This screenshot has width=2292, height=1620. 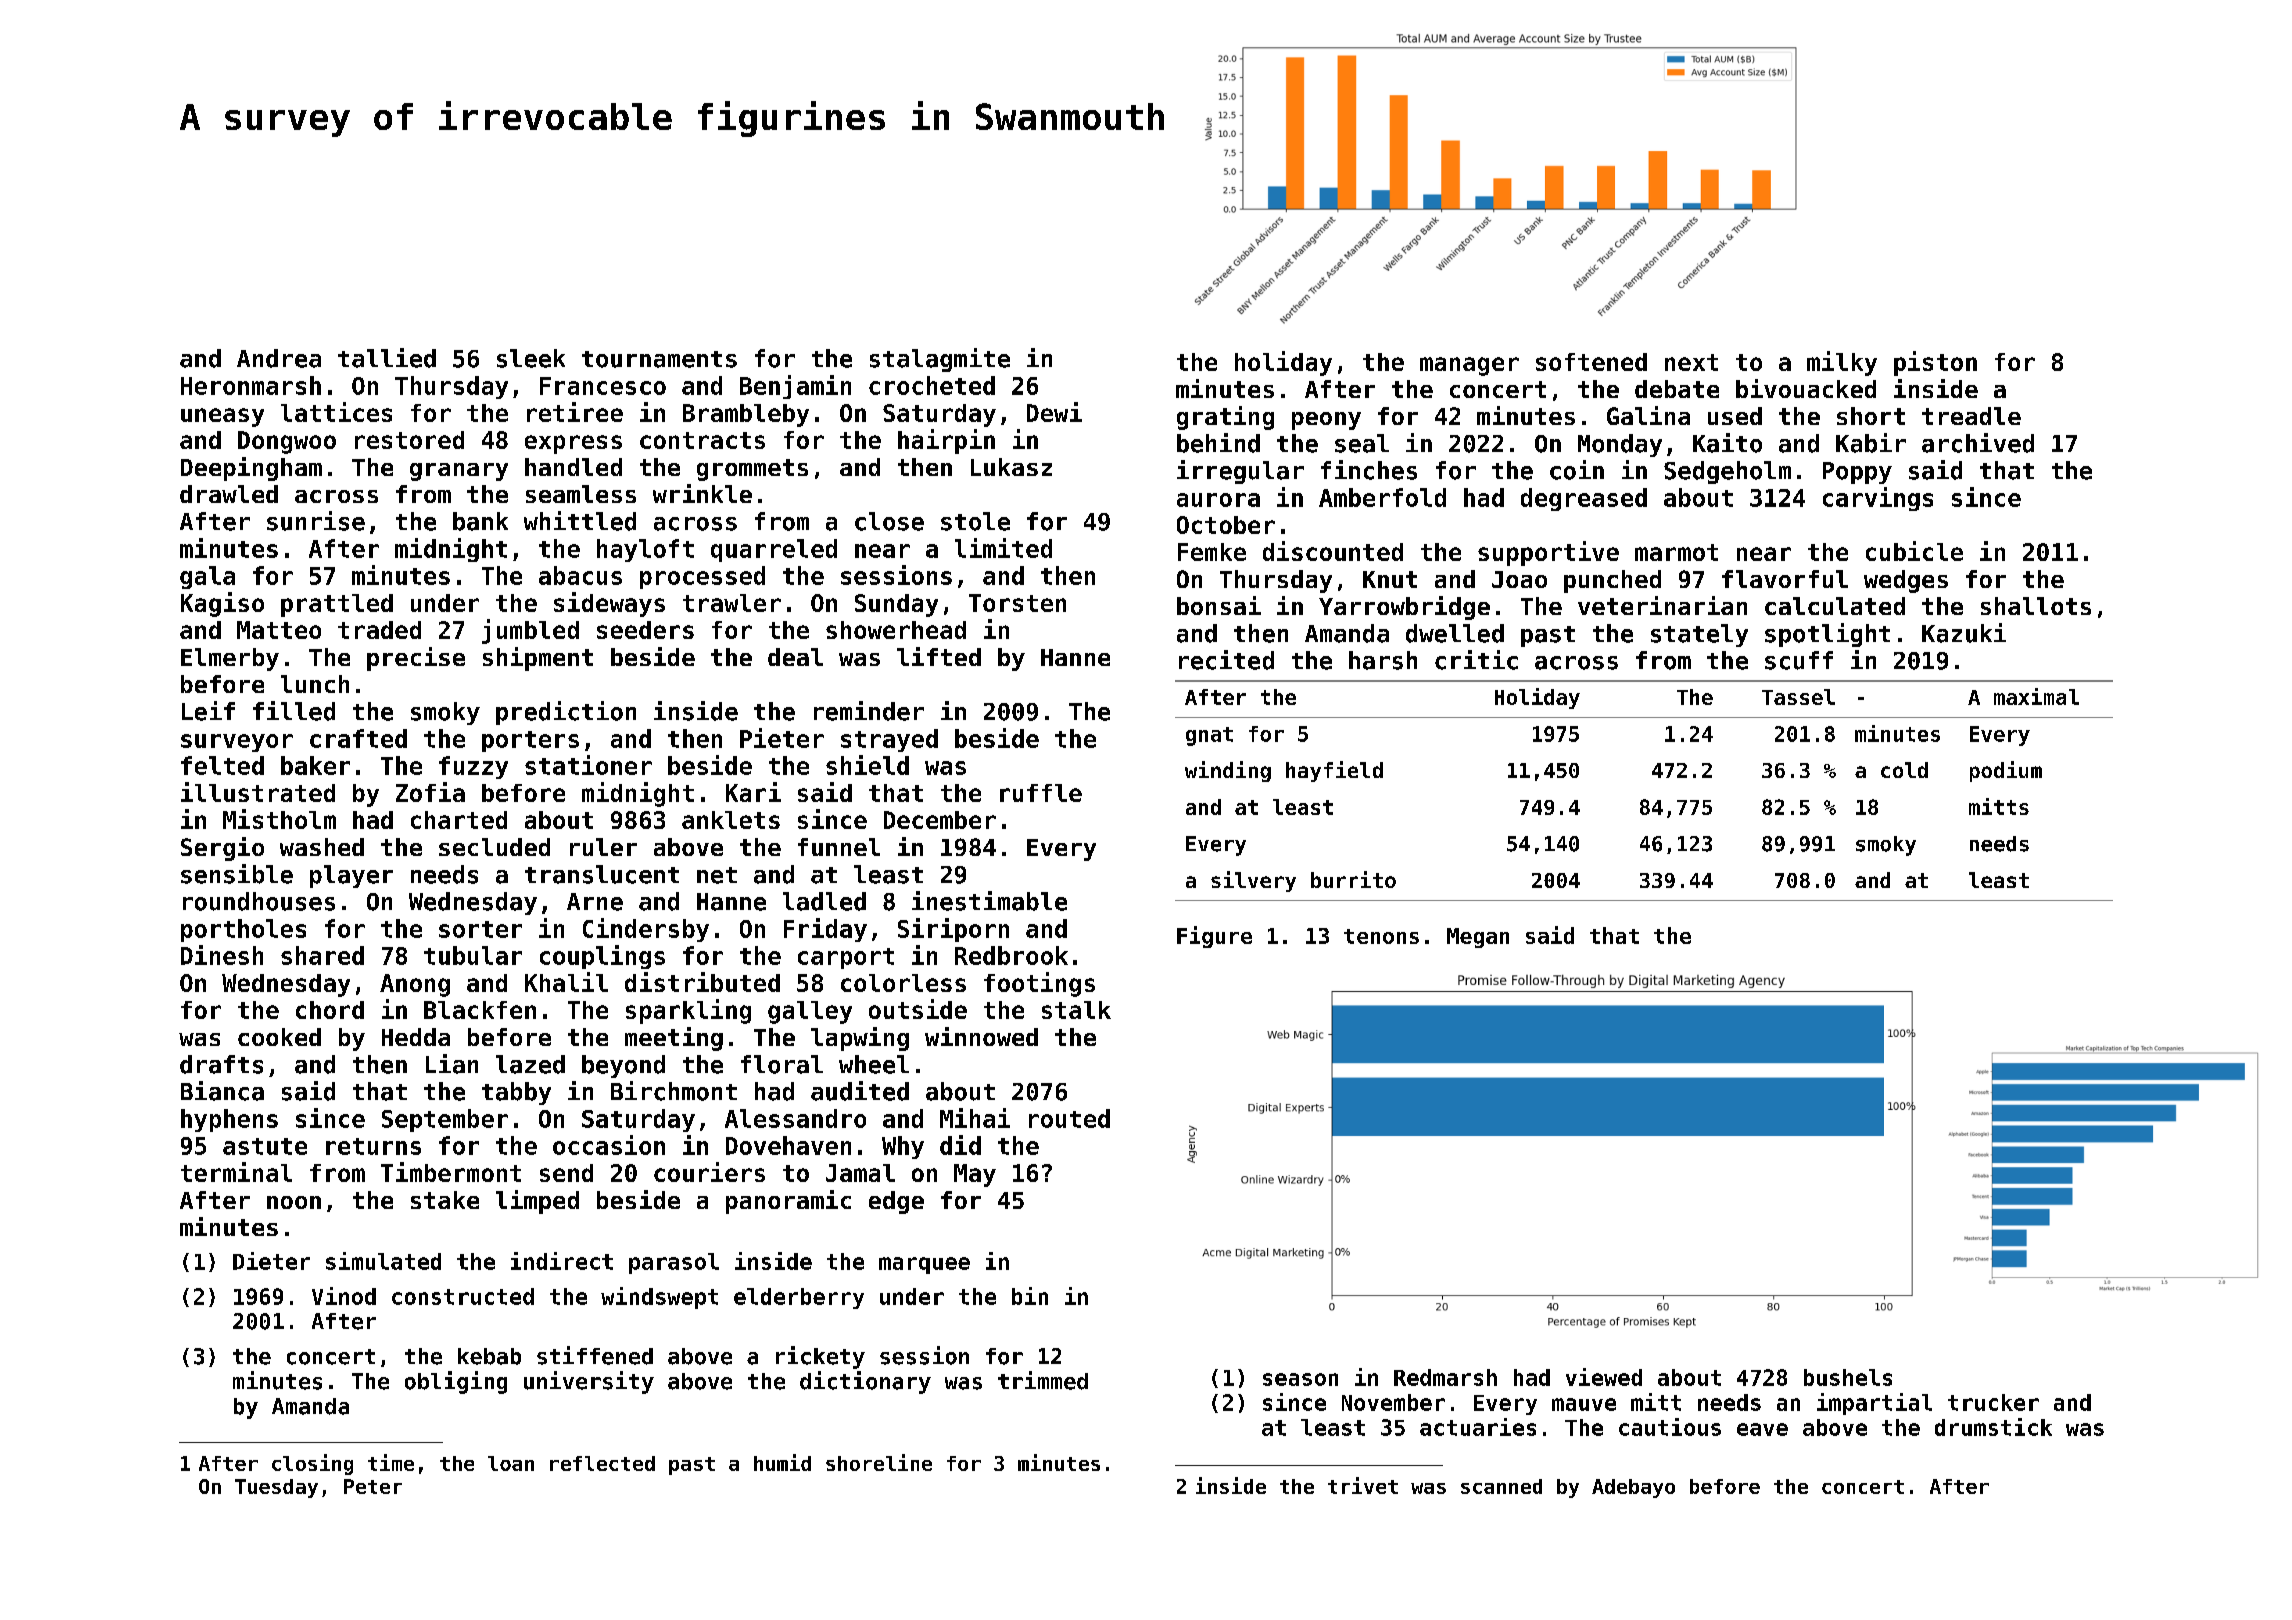 What do you see at coordinates (939, 656) in the screenshot?
I see `lifted` at bounding box center [939, 656].
